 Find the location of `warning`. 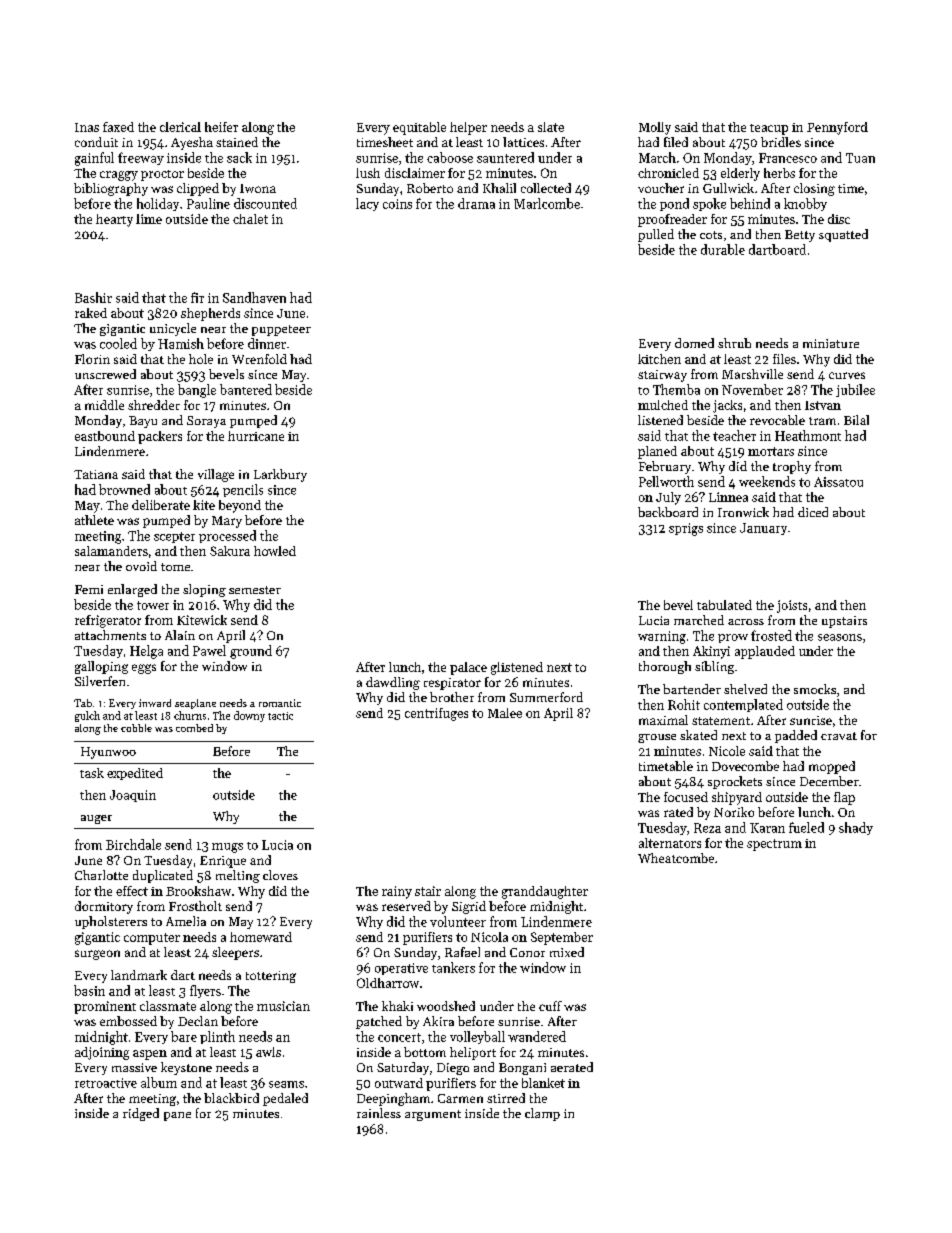

warning is located at coordinates (662, 637).
